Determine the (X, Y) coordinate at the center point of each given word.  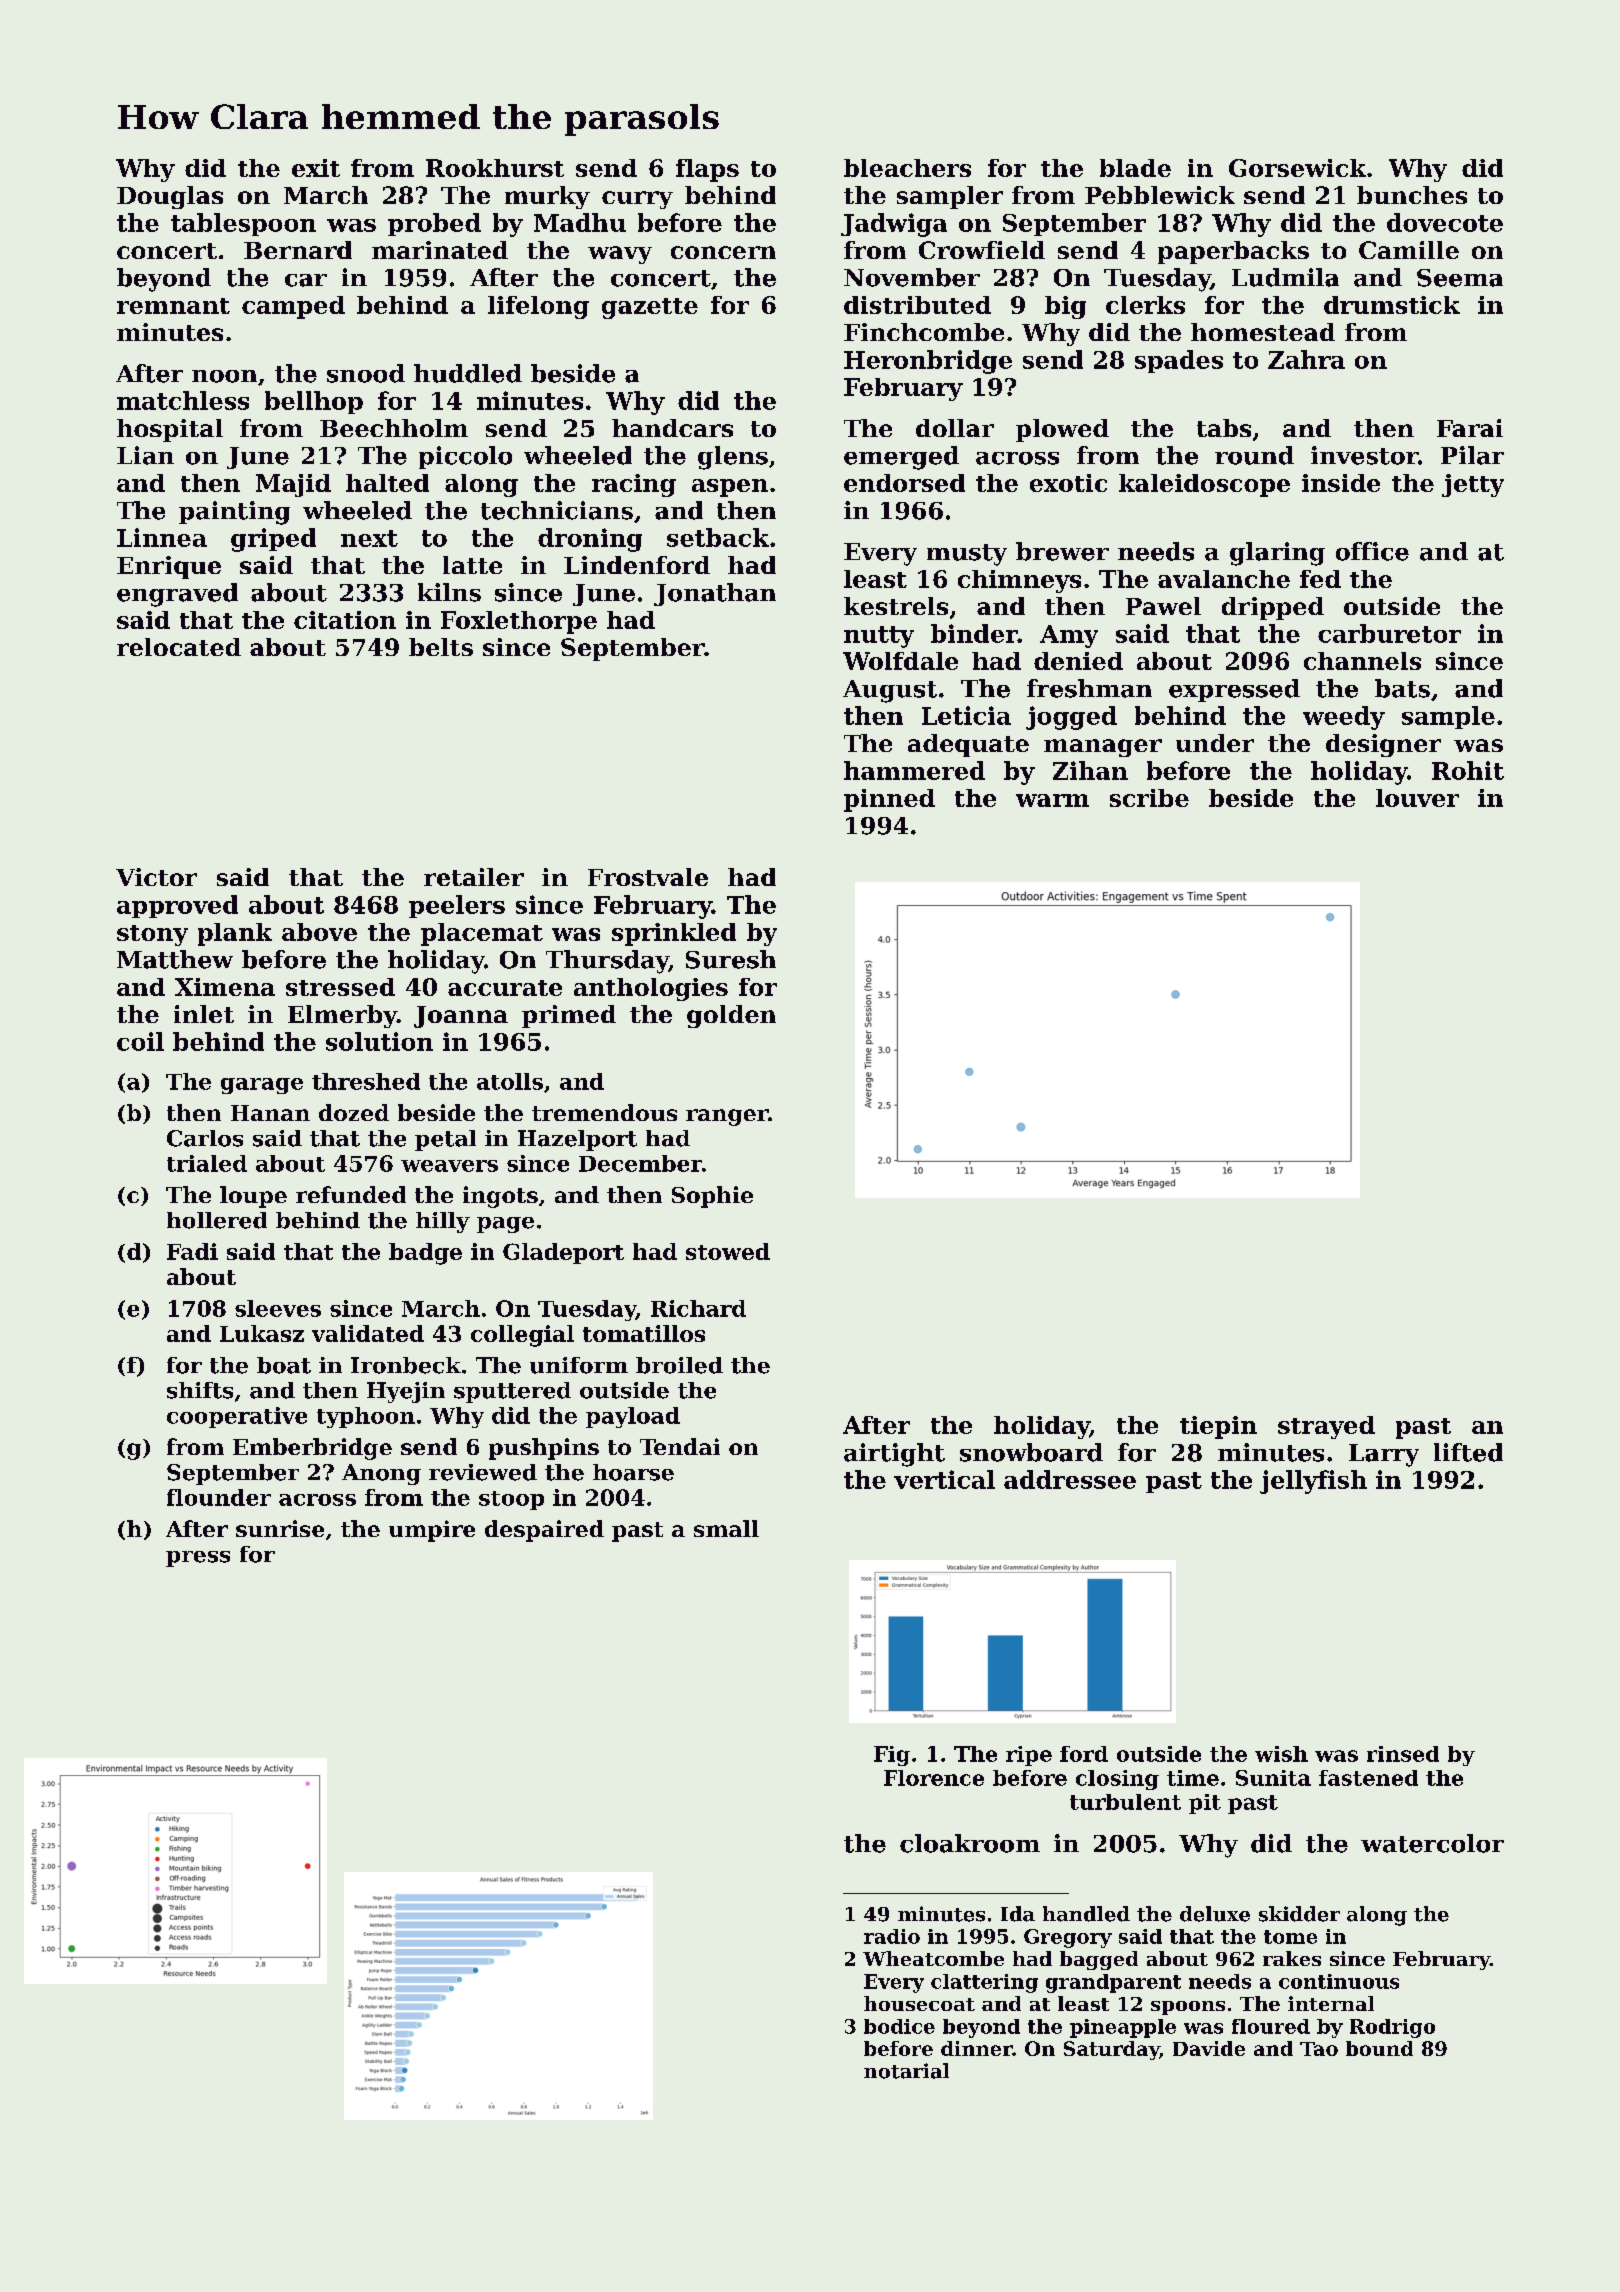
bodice (899, 2026)
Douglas (170, 197)
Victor (156, 877)
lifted (1468, 1452)
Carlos (205, 1138)
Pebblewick (1160, 195)
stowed (728, 1251)
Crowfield (982, 250)
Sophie (712, 1197)
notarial (906, 2071)
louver (1417, 798)
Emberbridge (312, 1449)
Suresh (731, 959)
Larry (1384, 1455)
